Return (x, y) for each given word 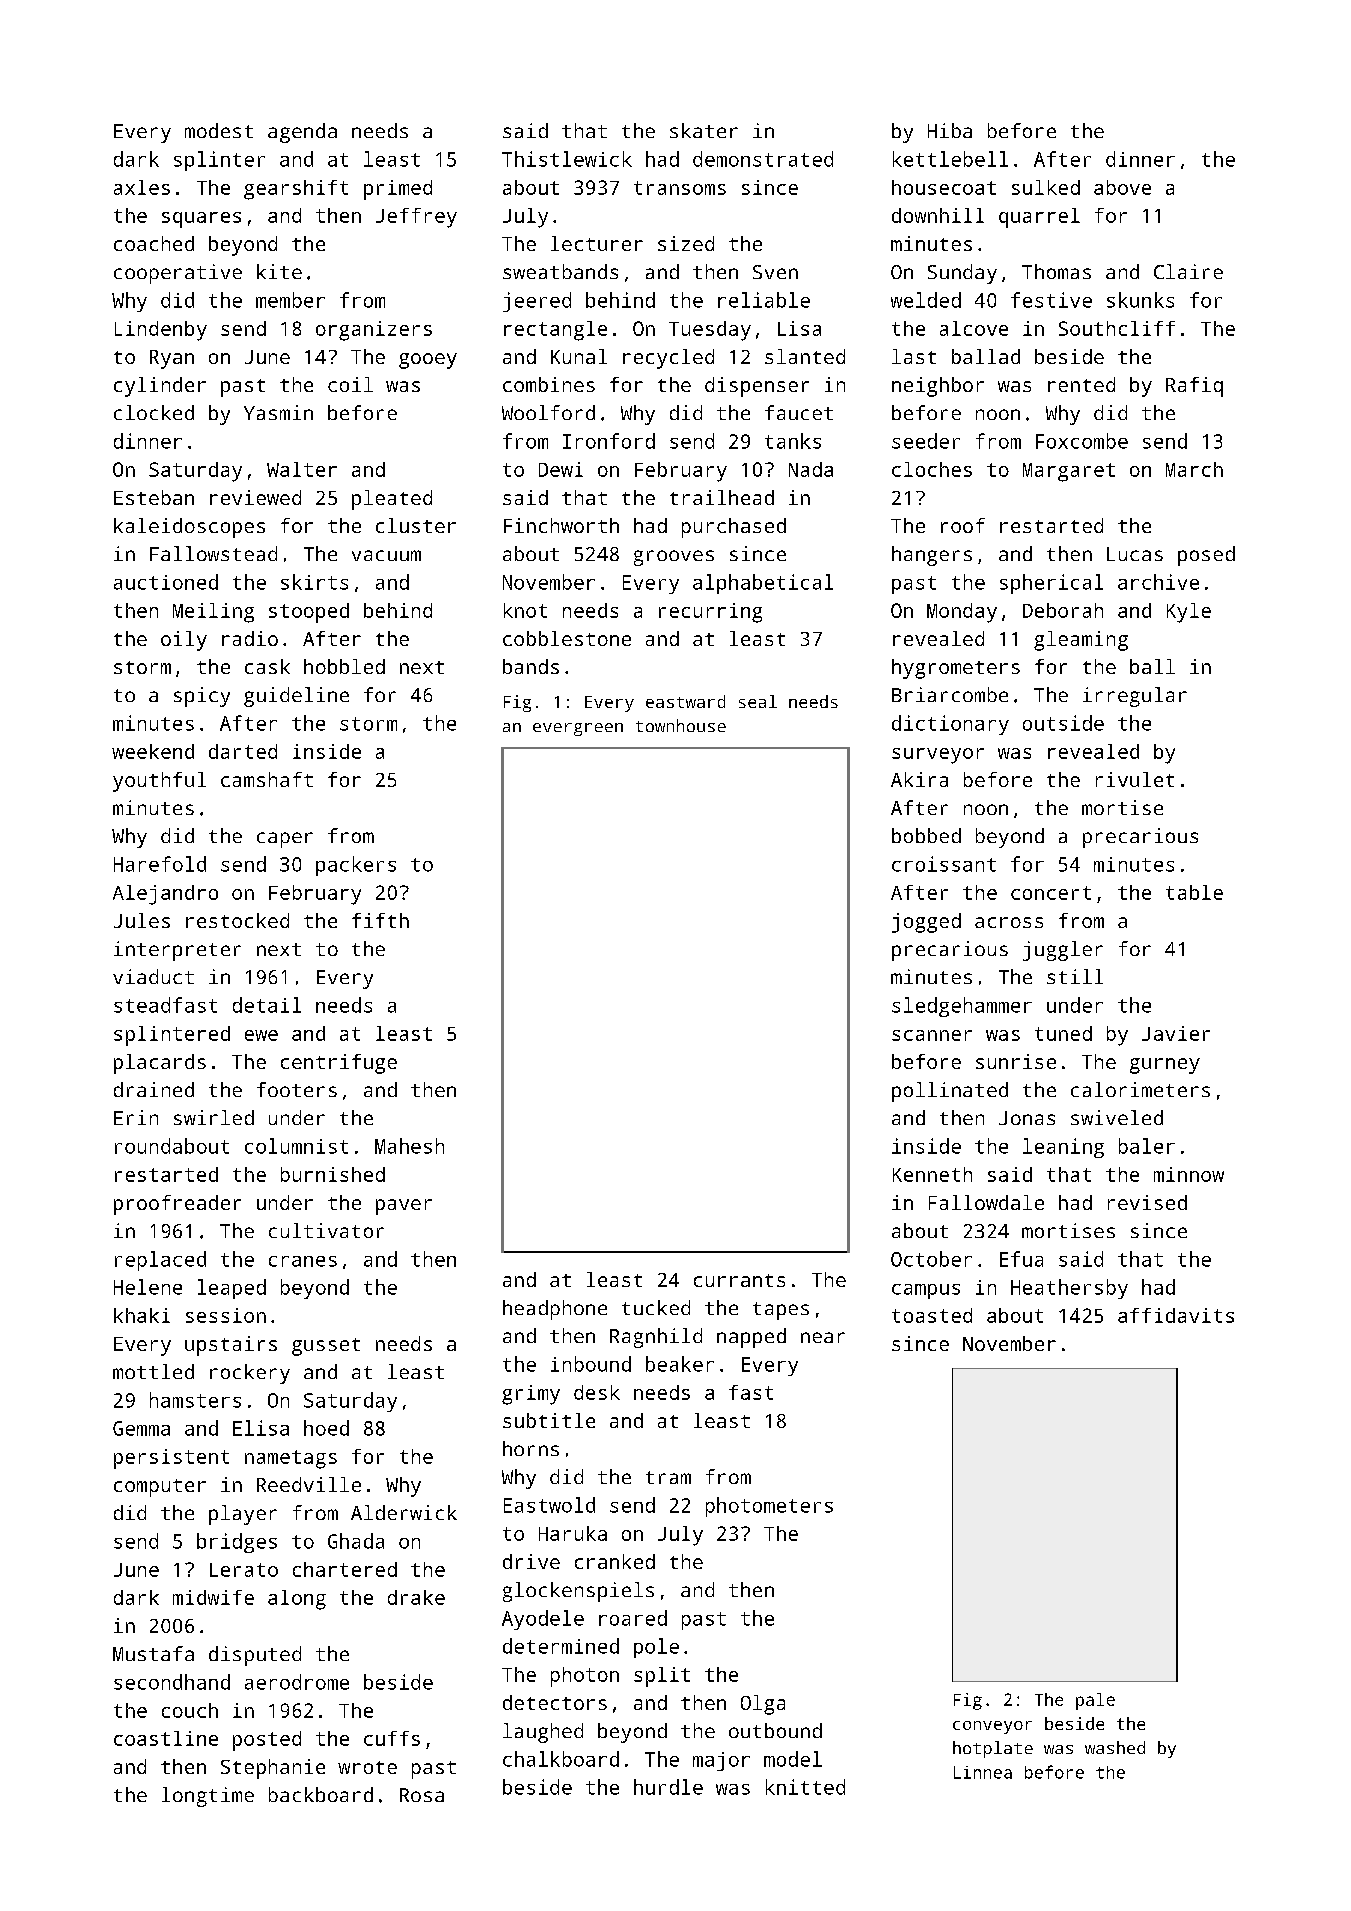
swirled (214, 1117)
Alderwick (404, 1512)
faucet (799, 412)
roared (633, 1618)
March (1194, 469)
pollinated (950, 1092)
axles (142, 187)
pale (1095, 1701)
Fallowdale (986, 1202)
